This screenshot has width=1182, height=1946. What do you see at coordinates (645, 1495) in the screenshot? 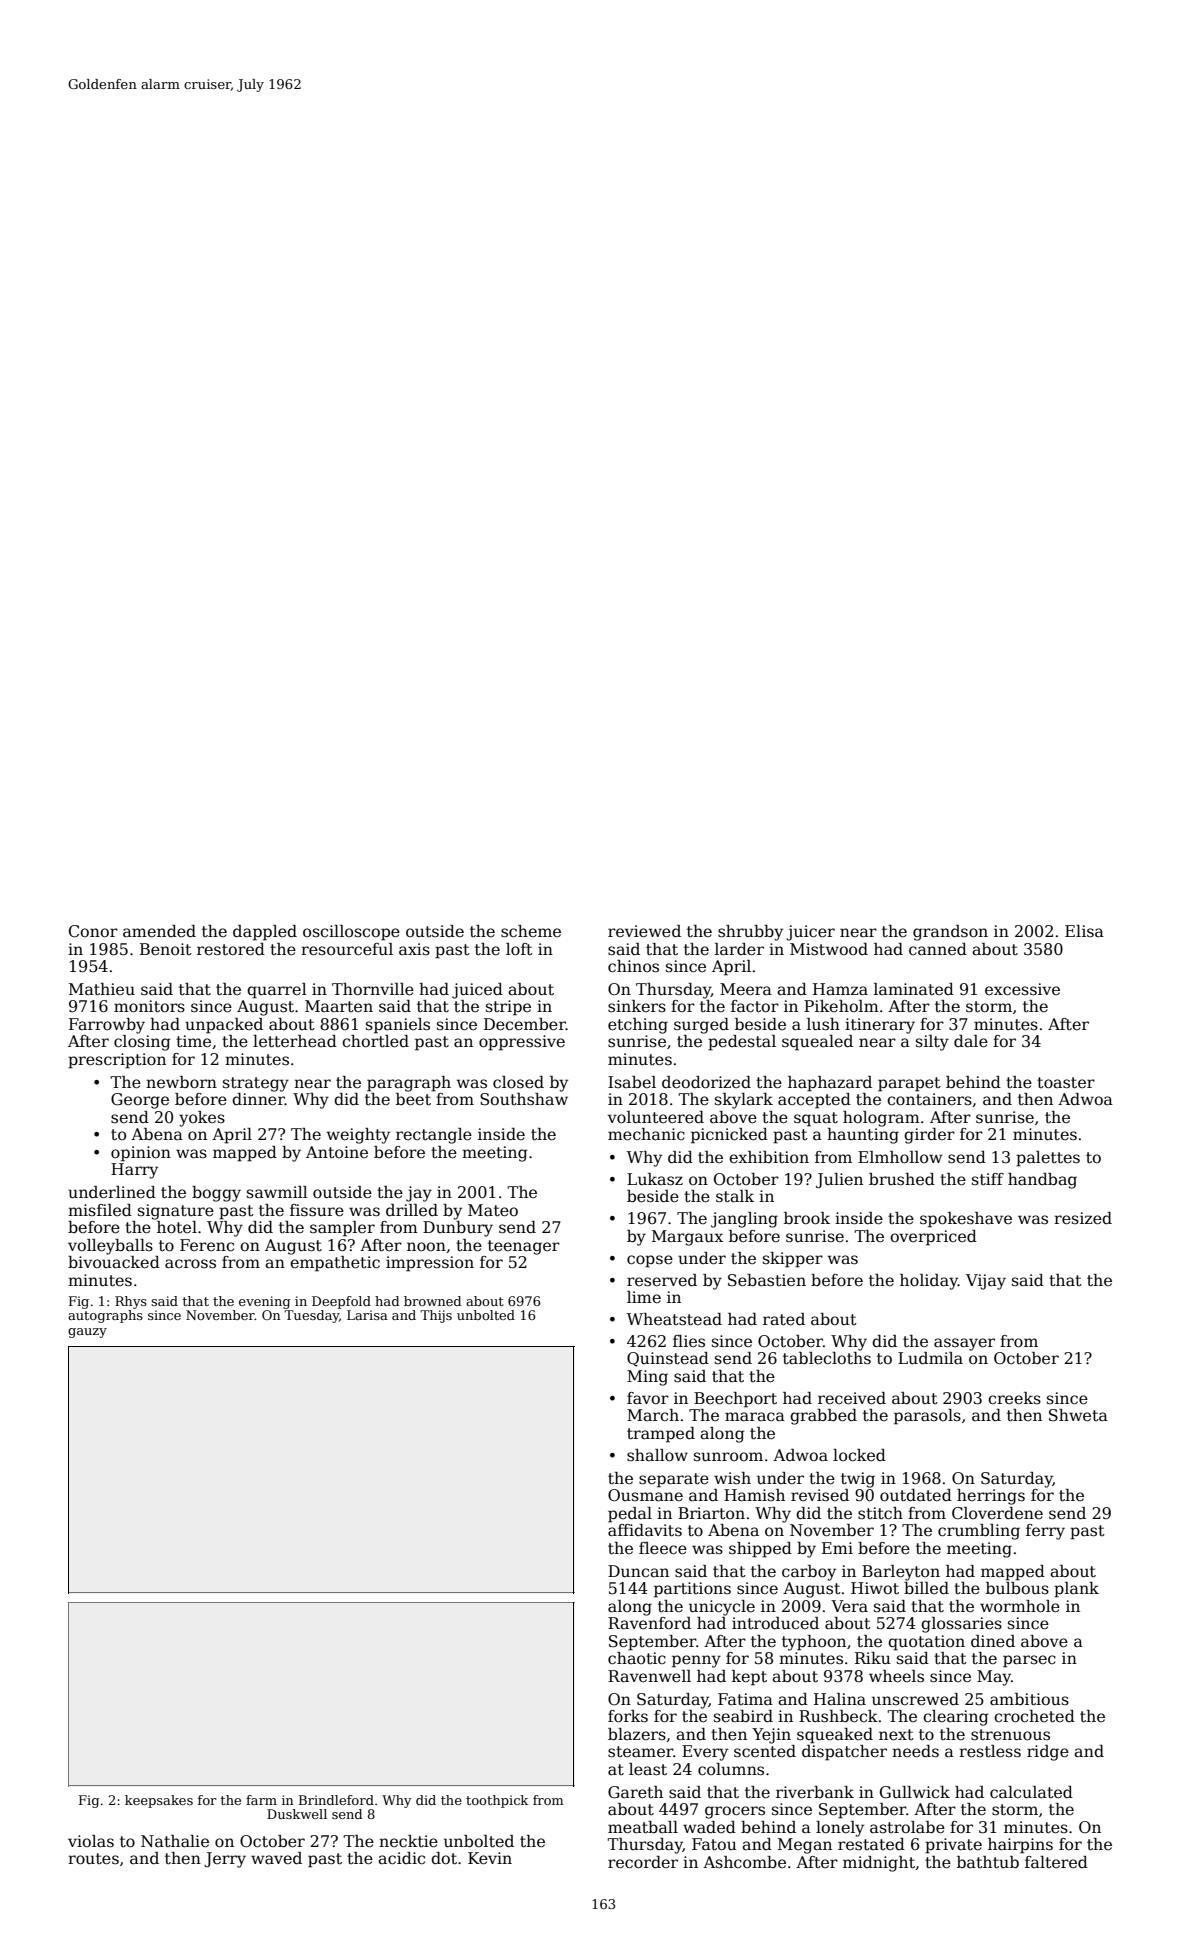
I see `Ousmane` at bounding box center [645, 1495].
